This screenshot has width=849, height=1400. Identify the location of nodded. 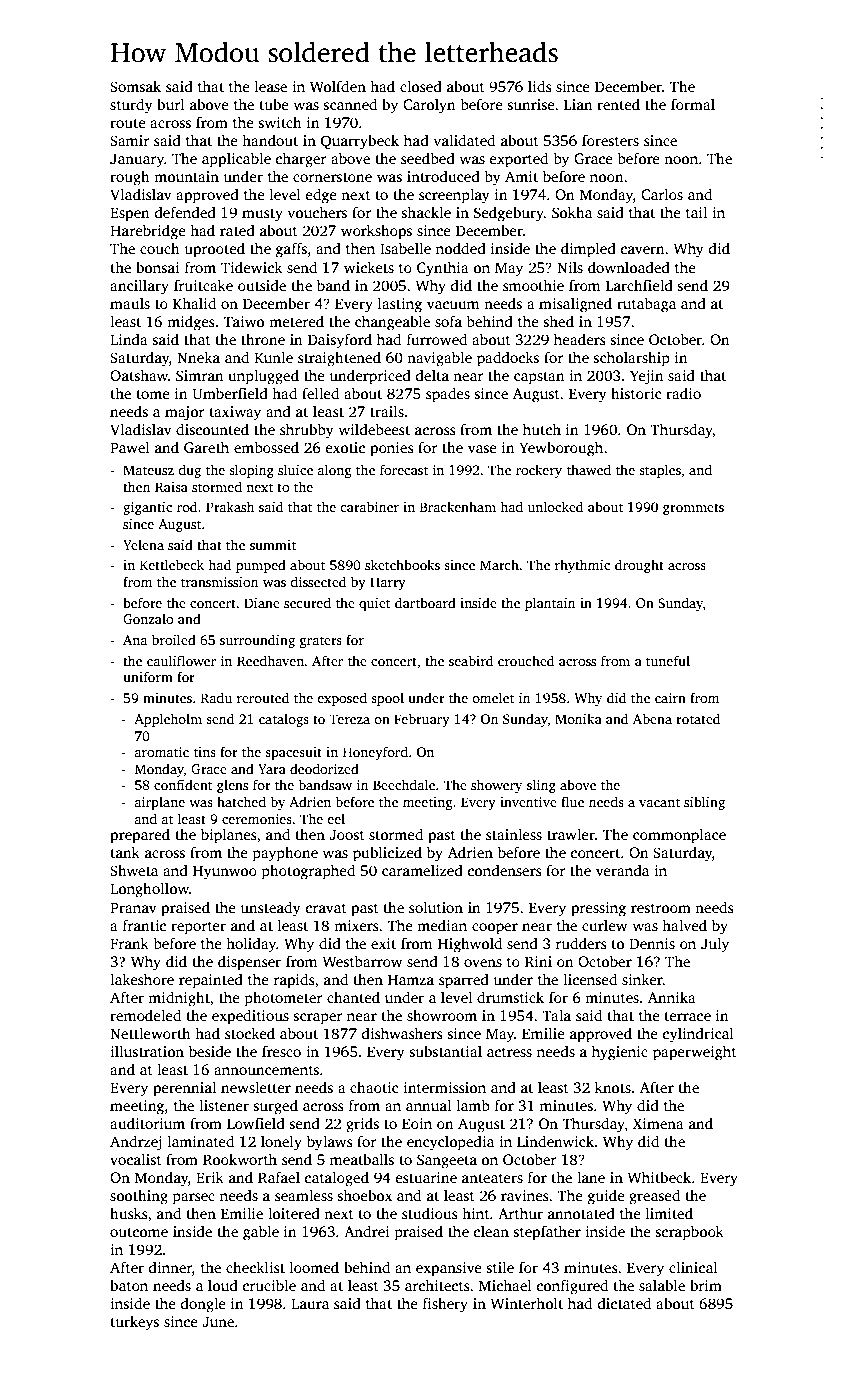
(461, 248).
